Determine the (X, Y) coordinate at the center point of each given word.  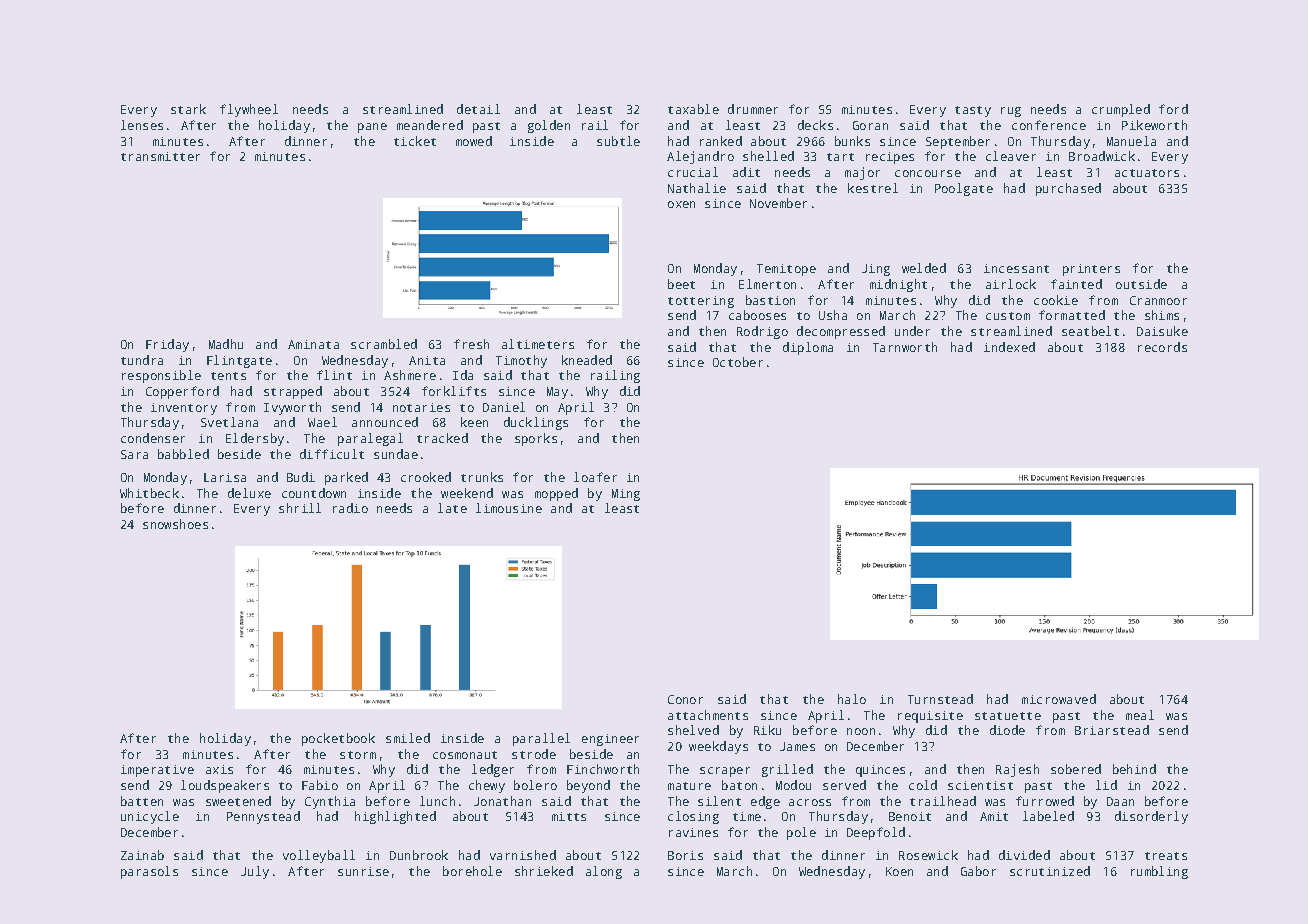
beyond (588, 786)
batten (142, 801)
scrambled (384, 344)
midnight (898, 285)
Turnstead (940, 699)
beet (681, 284)
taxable (693, 109)
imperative (157, 771)
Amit (994, 816)
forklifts (454, 391)
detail (478, 109)
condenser (153, 438)
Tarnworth (905, 347)
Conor (685, 699)
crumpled (1121, 110)
